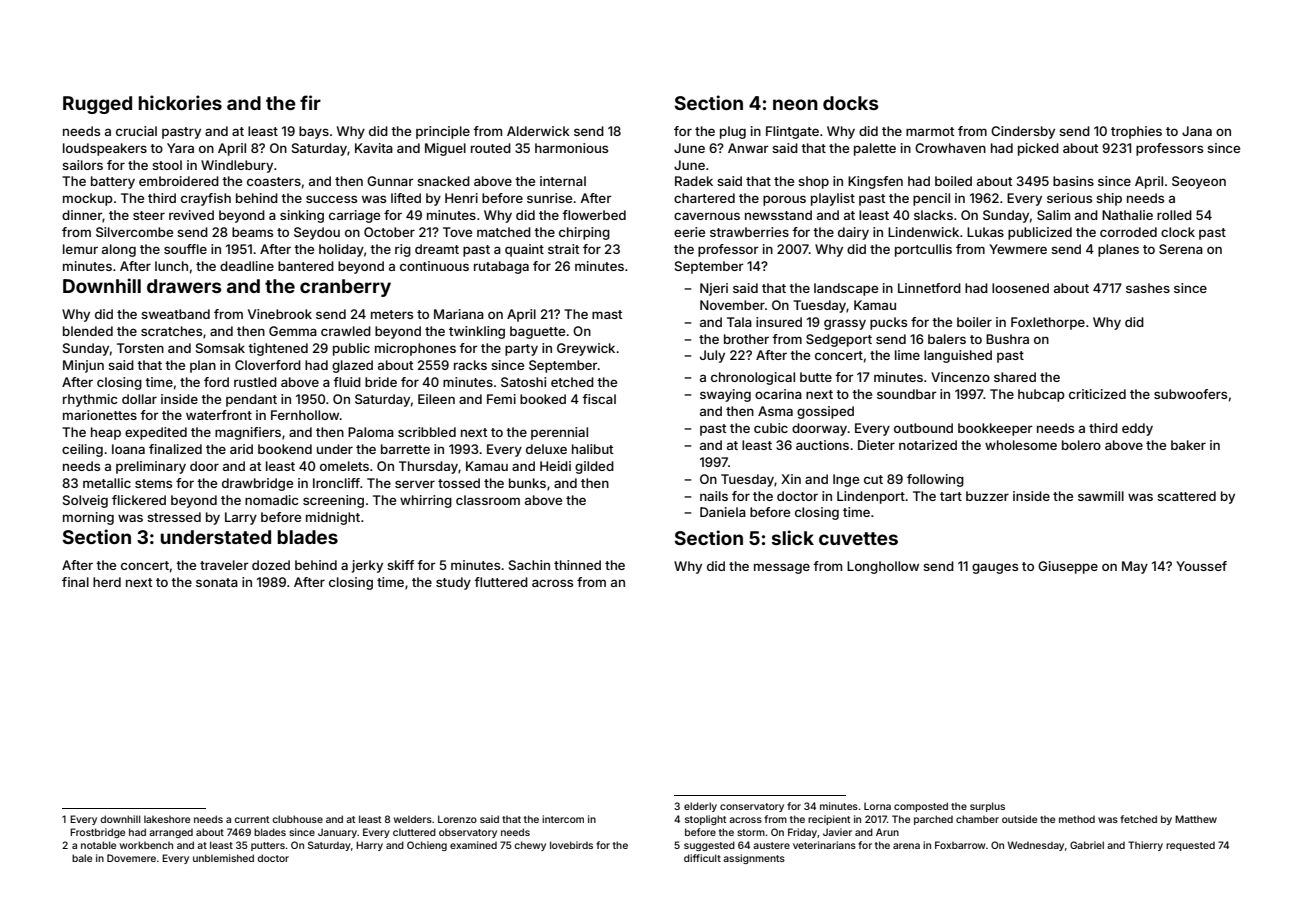 This image has height=924, width=1308. What do you see at coordinates (702, 858) in the image?
I see `difficult` at bounding box center [702, 858].
